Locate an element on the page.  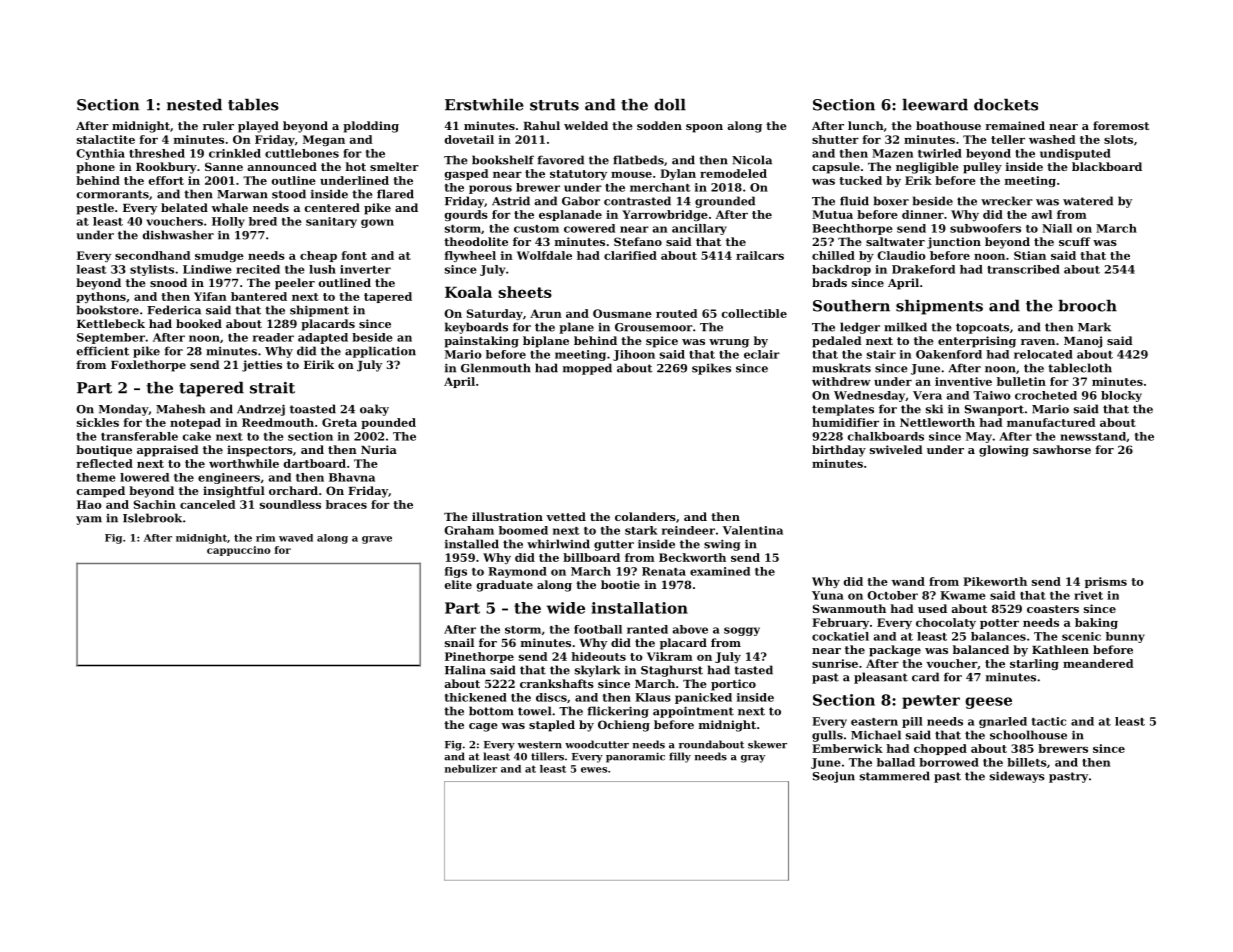
birthday is located at coordinates (839, 451).
